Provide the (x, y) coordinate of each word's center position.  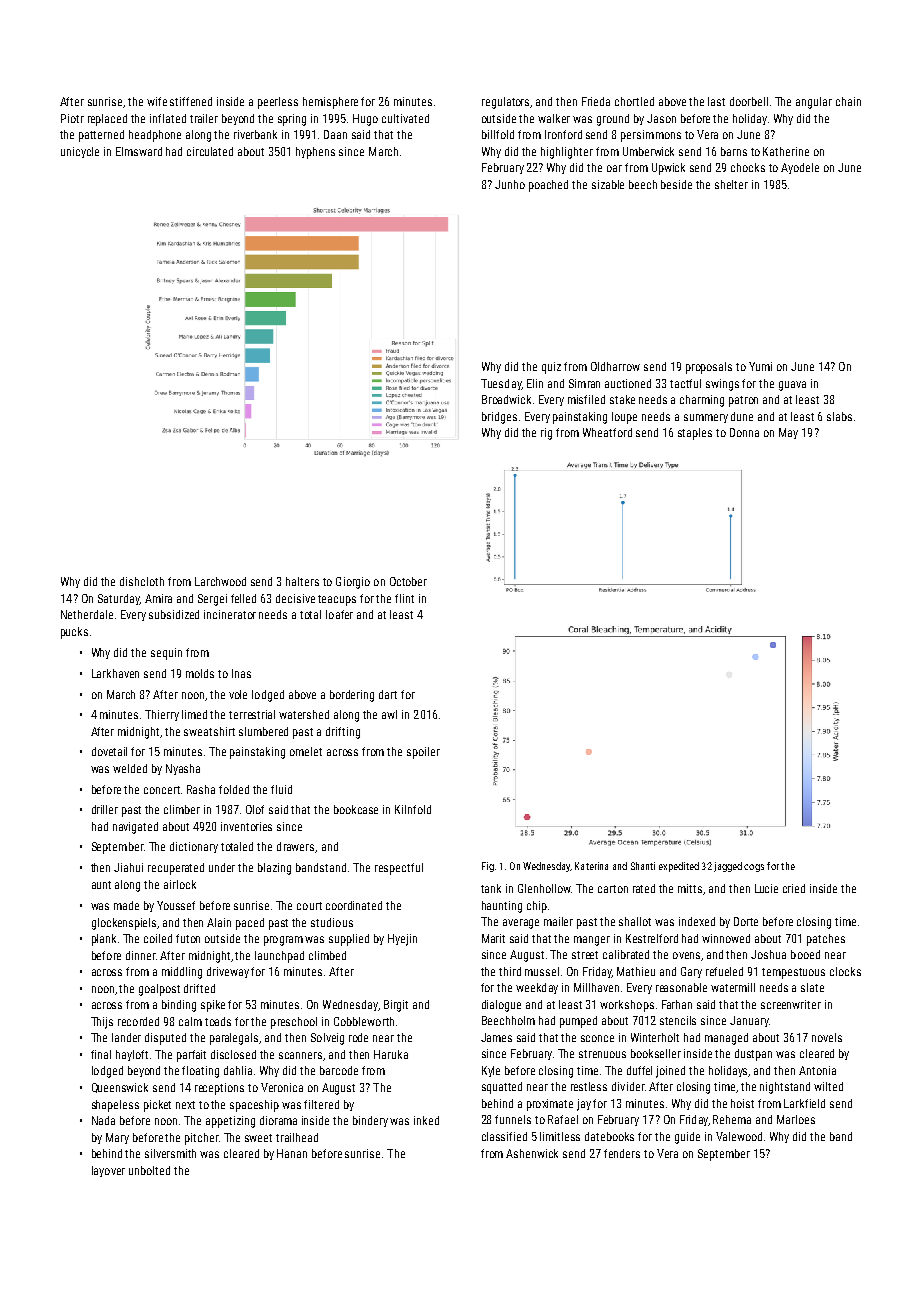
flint (404, 598)
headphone (155, 136)
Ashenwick (532, 1153)
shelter (731, 184)
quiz (551, 368)
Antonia (817, 1070)
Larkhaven (115, 673)
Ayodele (800, 168)
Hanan (292, 1153)
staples (695, 434)
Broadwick (506, 399)
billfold (498, 134)
